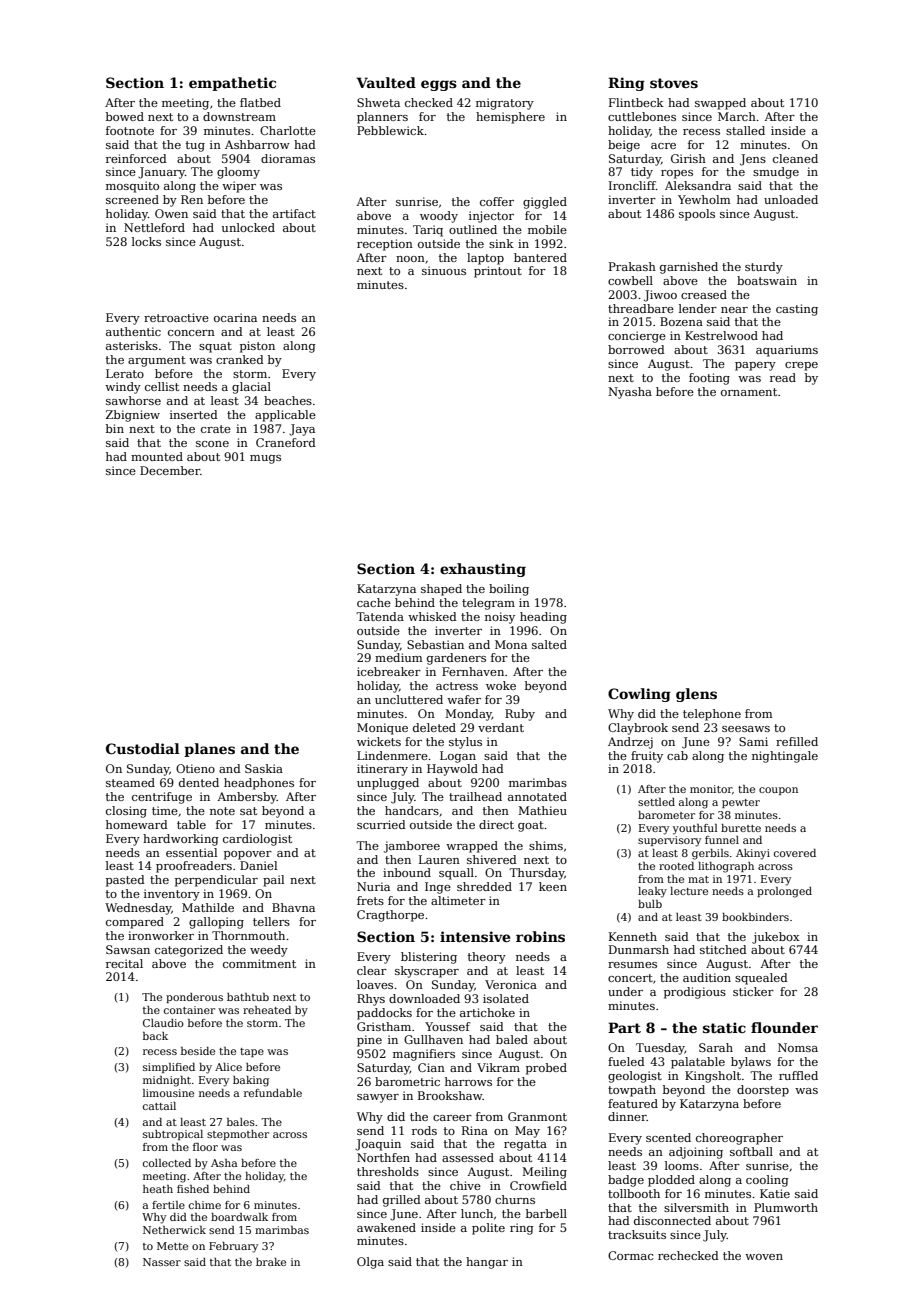 The width and height of the screenshot is (924, 1308). What do you see at coordinates (439, 85) in the screenshot?
I see `eggs` at bounding box center [439, 85].
